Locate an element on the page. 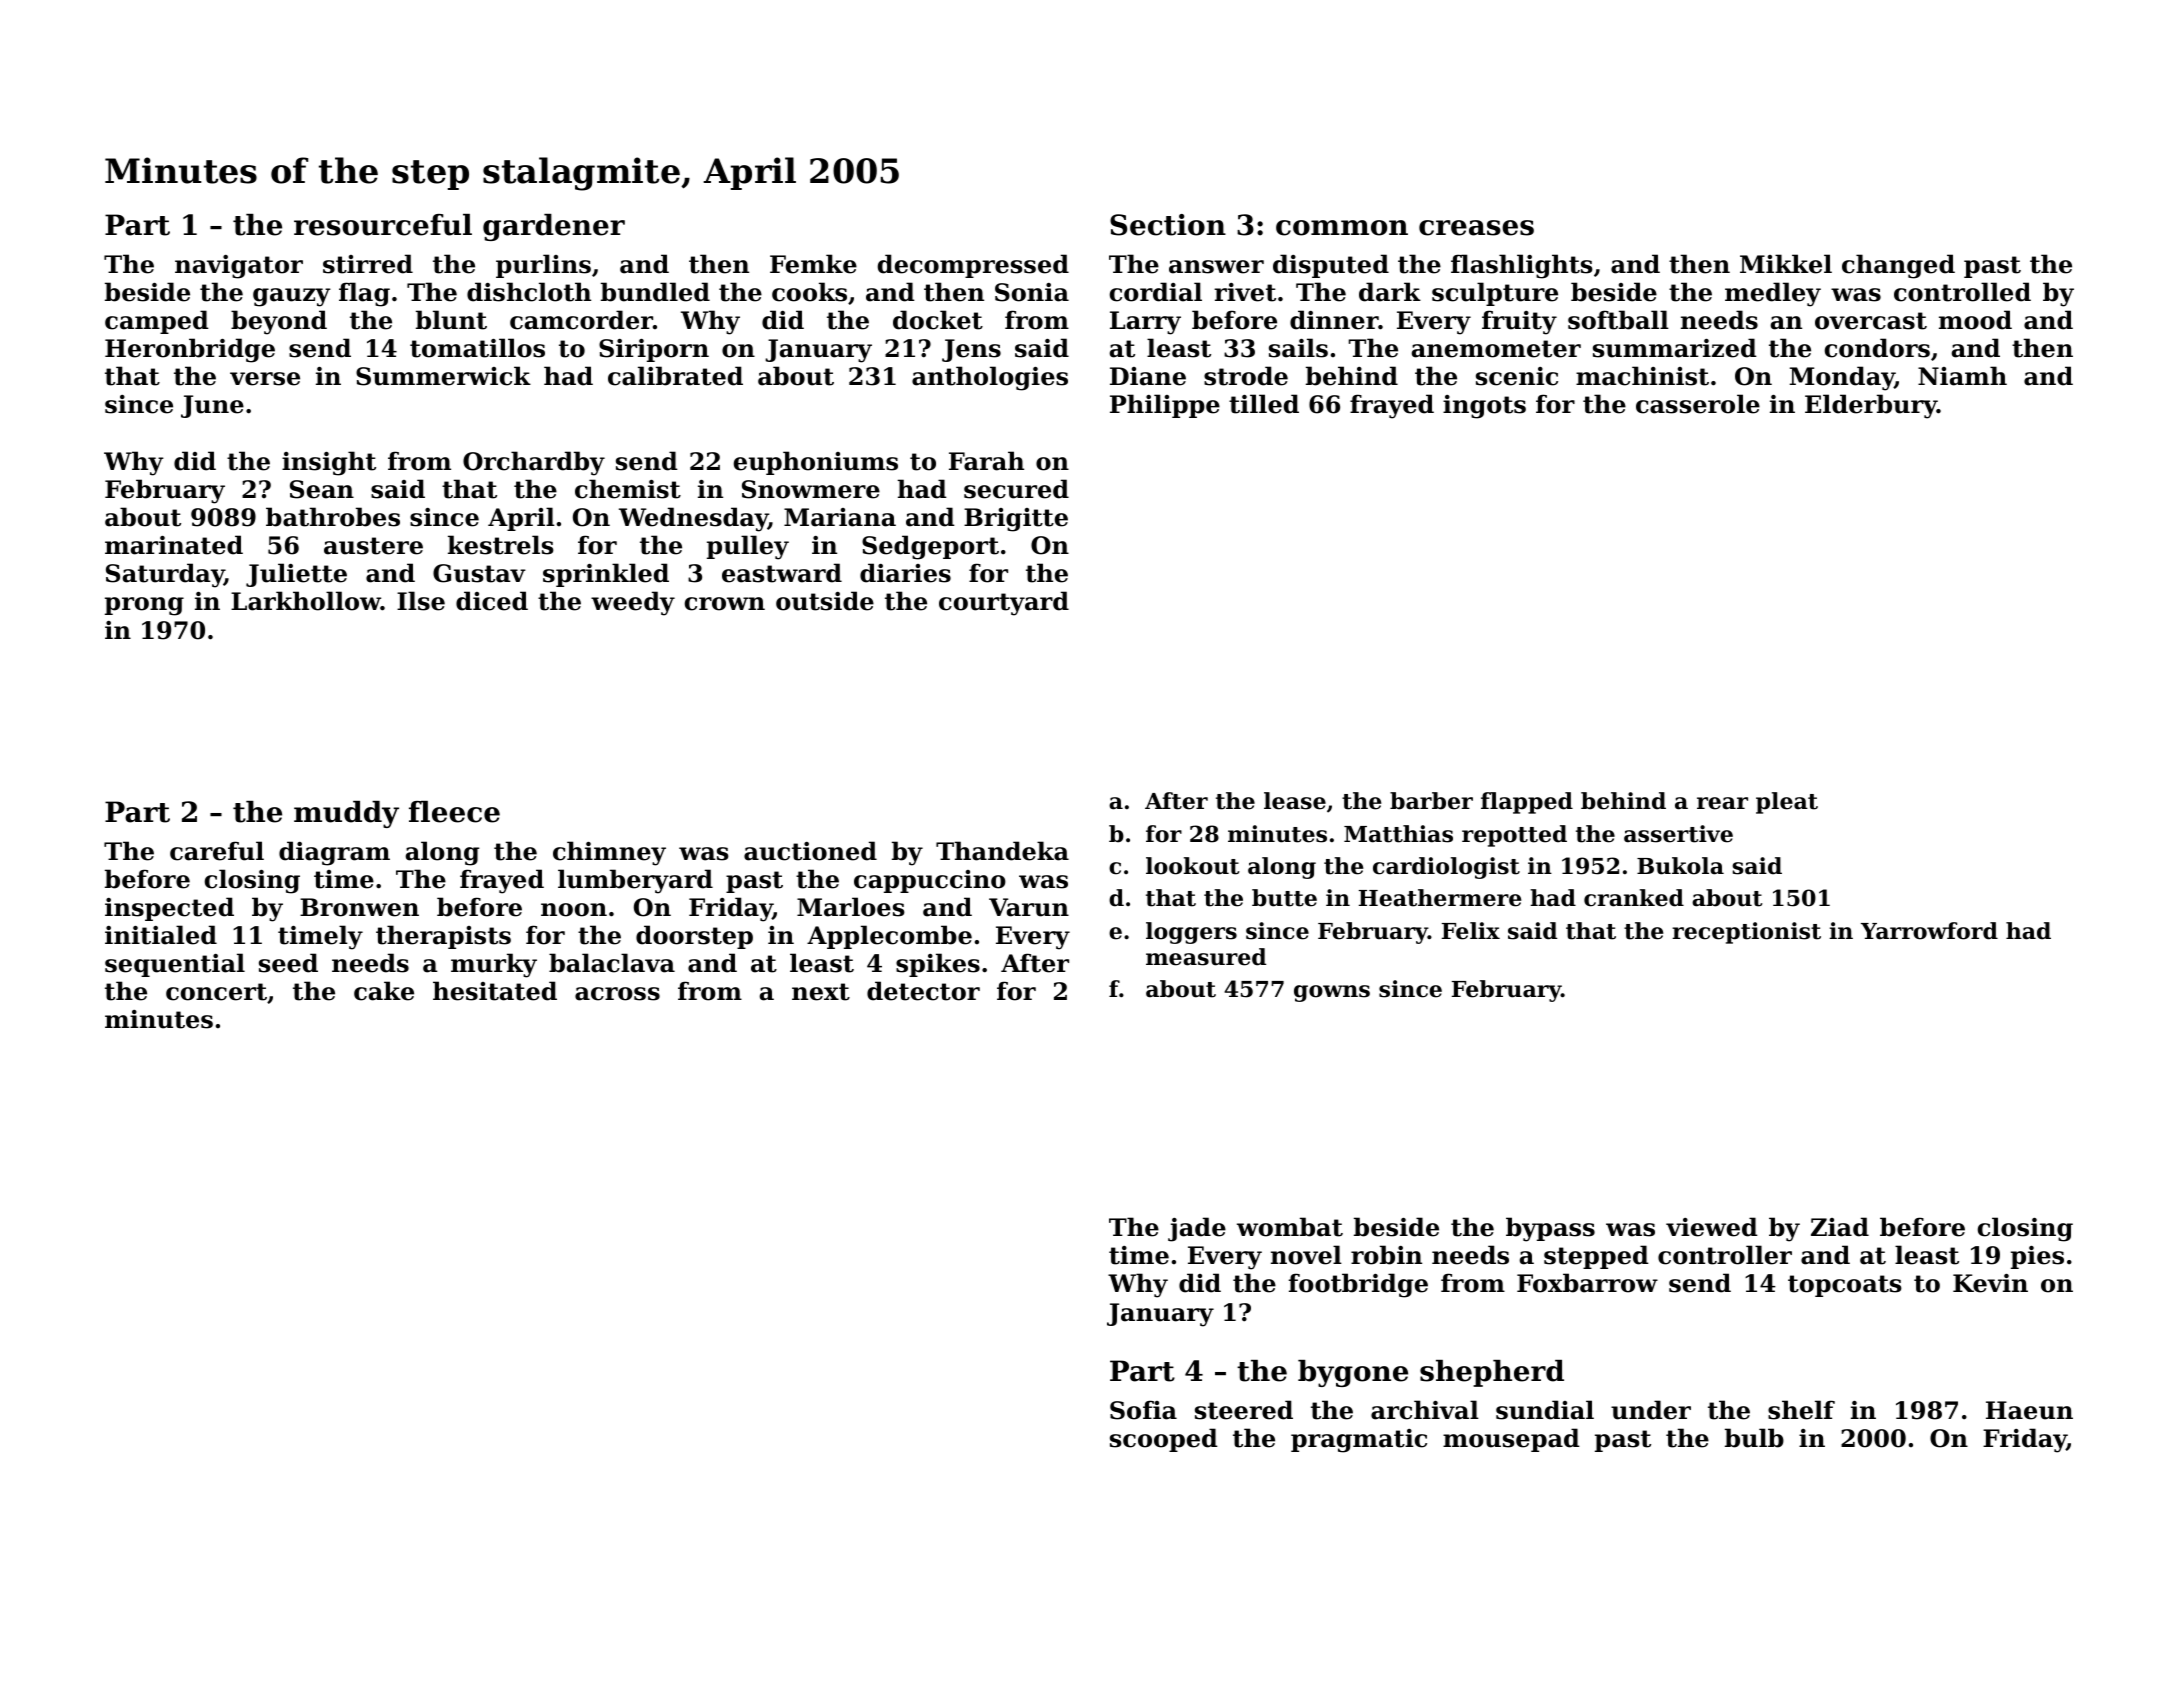 The image size is (2178, 1683). scooped is located at coordinates (1164, 1440).
